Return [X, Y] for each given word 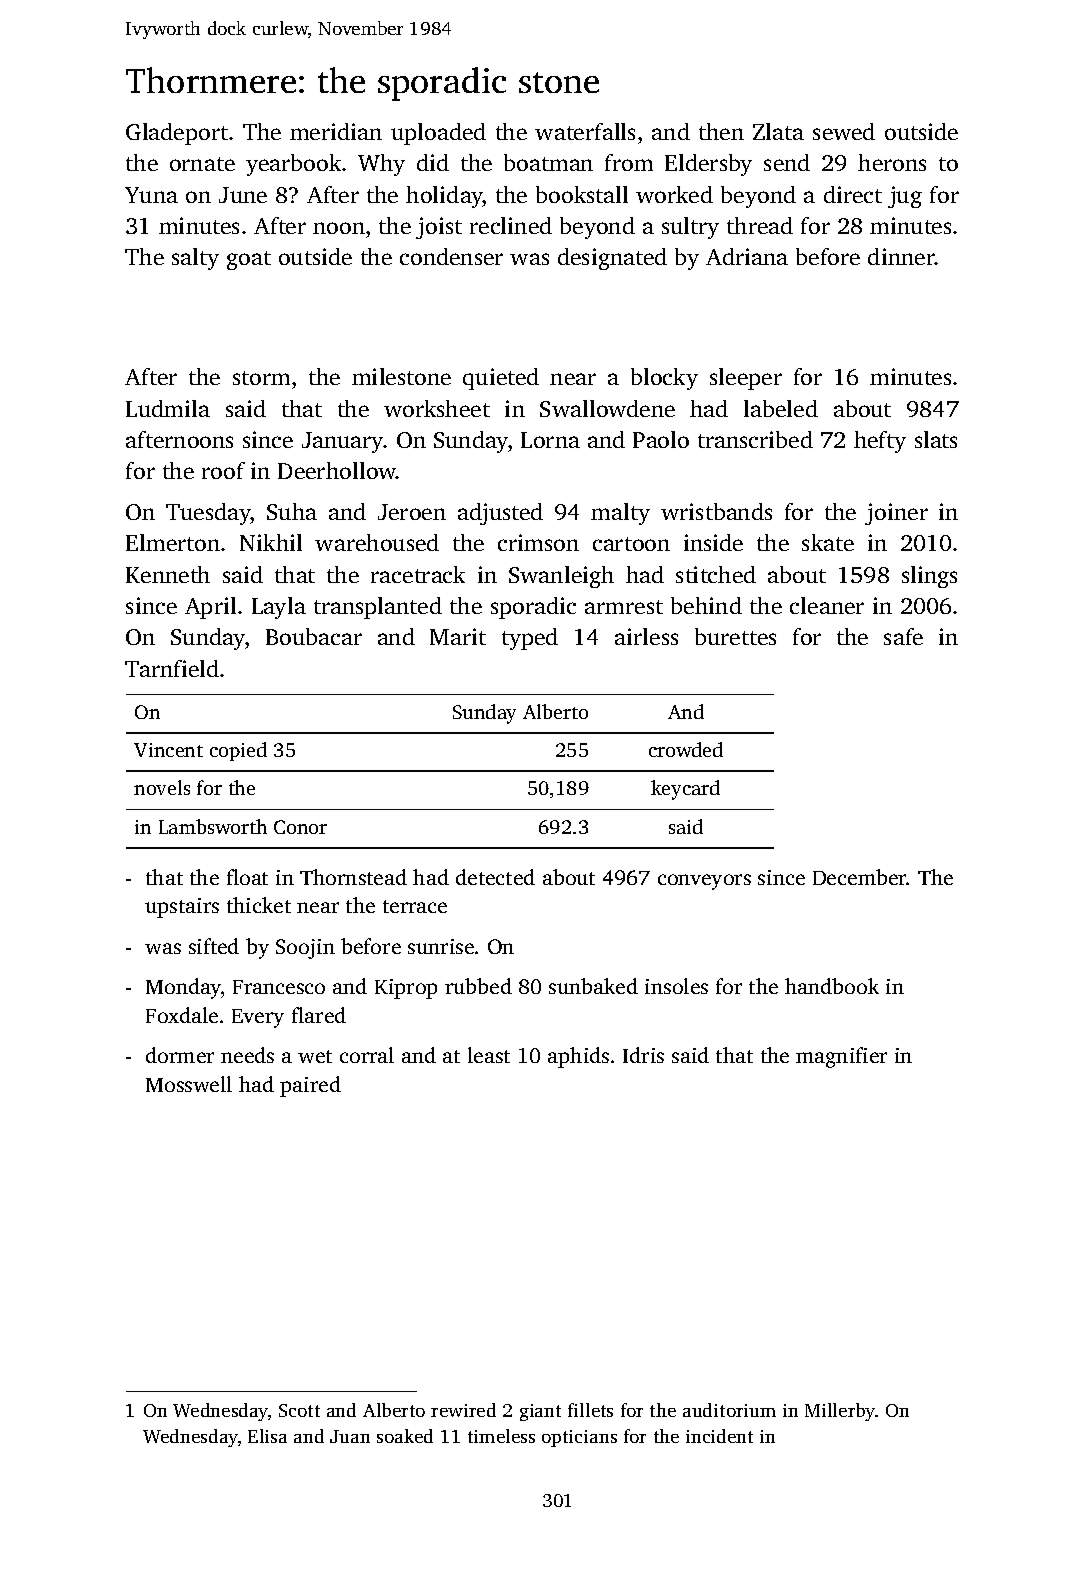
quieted [501, 379]
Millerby [840, 1412]
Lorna [550, 440]
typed [530, 639]
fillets [590, 1410]
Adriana [747, 256]
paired [310, 1086]
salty [195, 259]
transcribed [755, 439]
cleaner [827, 605]
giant [540, 1412]
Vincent [168, 750]
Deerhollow [337, 470]
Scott [299, 1410]
